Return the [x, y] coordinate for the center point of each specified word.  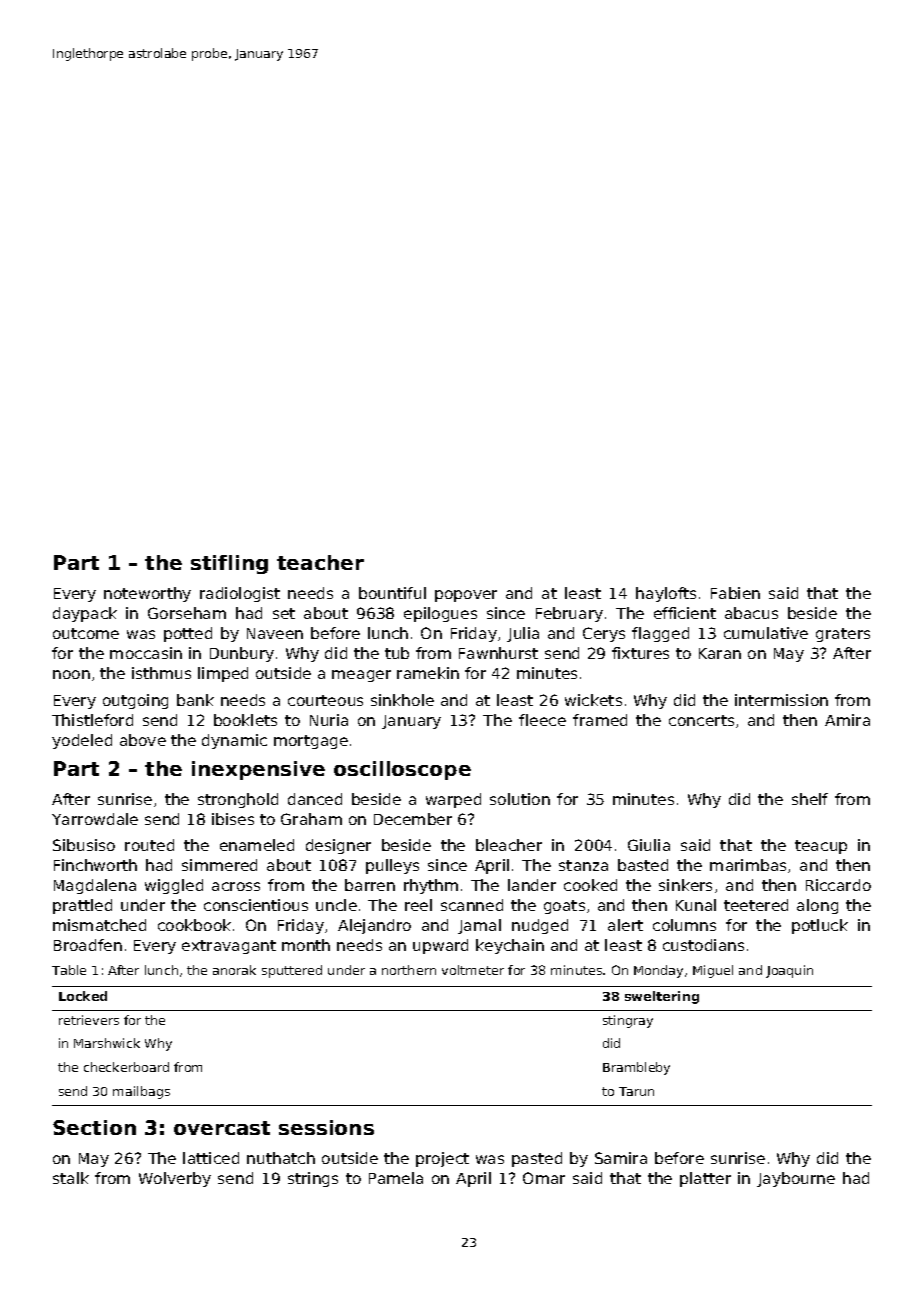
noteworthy [147, 594]
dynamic [234, 741]
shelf [810, 799]
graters [843, 635]
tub [397, 653]
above [143, 740]
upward [440, 946]
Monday [658, 971]
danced [315, 799]
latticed [211, 1158]
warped [453, 800]
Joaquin [789, 971]
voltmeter [473, 970]
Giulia [649, 845]
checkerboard [126, 1067]
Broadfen [88, 945]
